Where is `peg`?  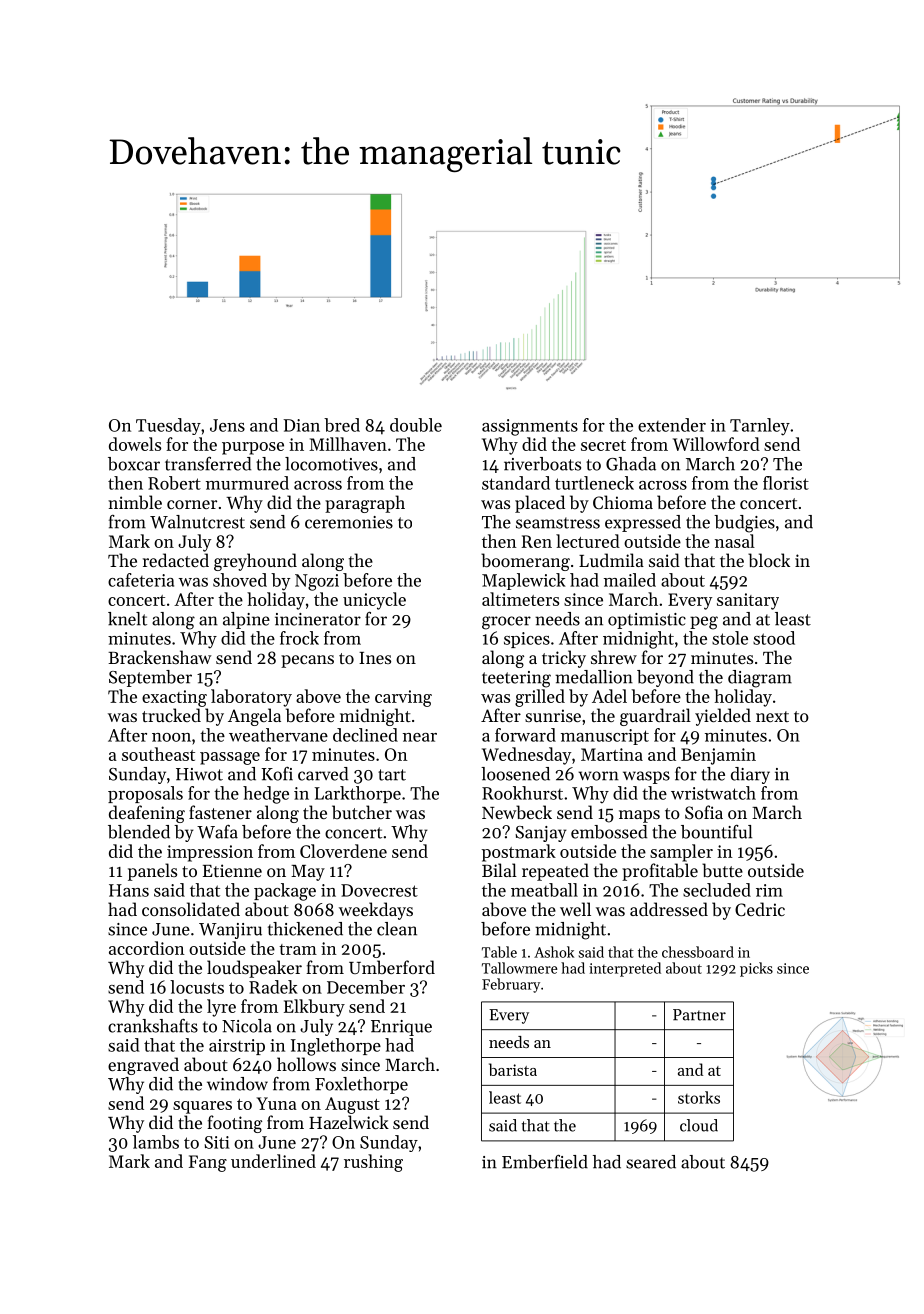
peg is located at coordinates (704, 623).
